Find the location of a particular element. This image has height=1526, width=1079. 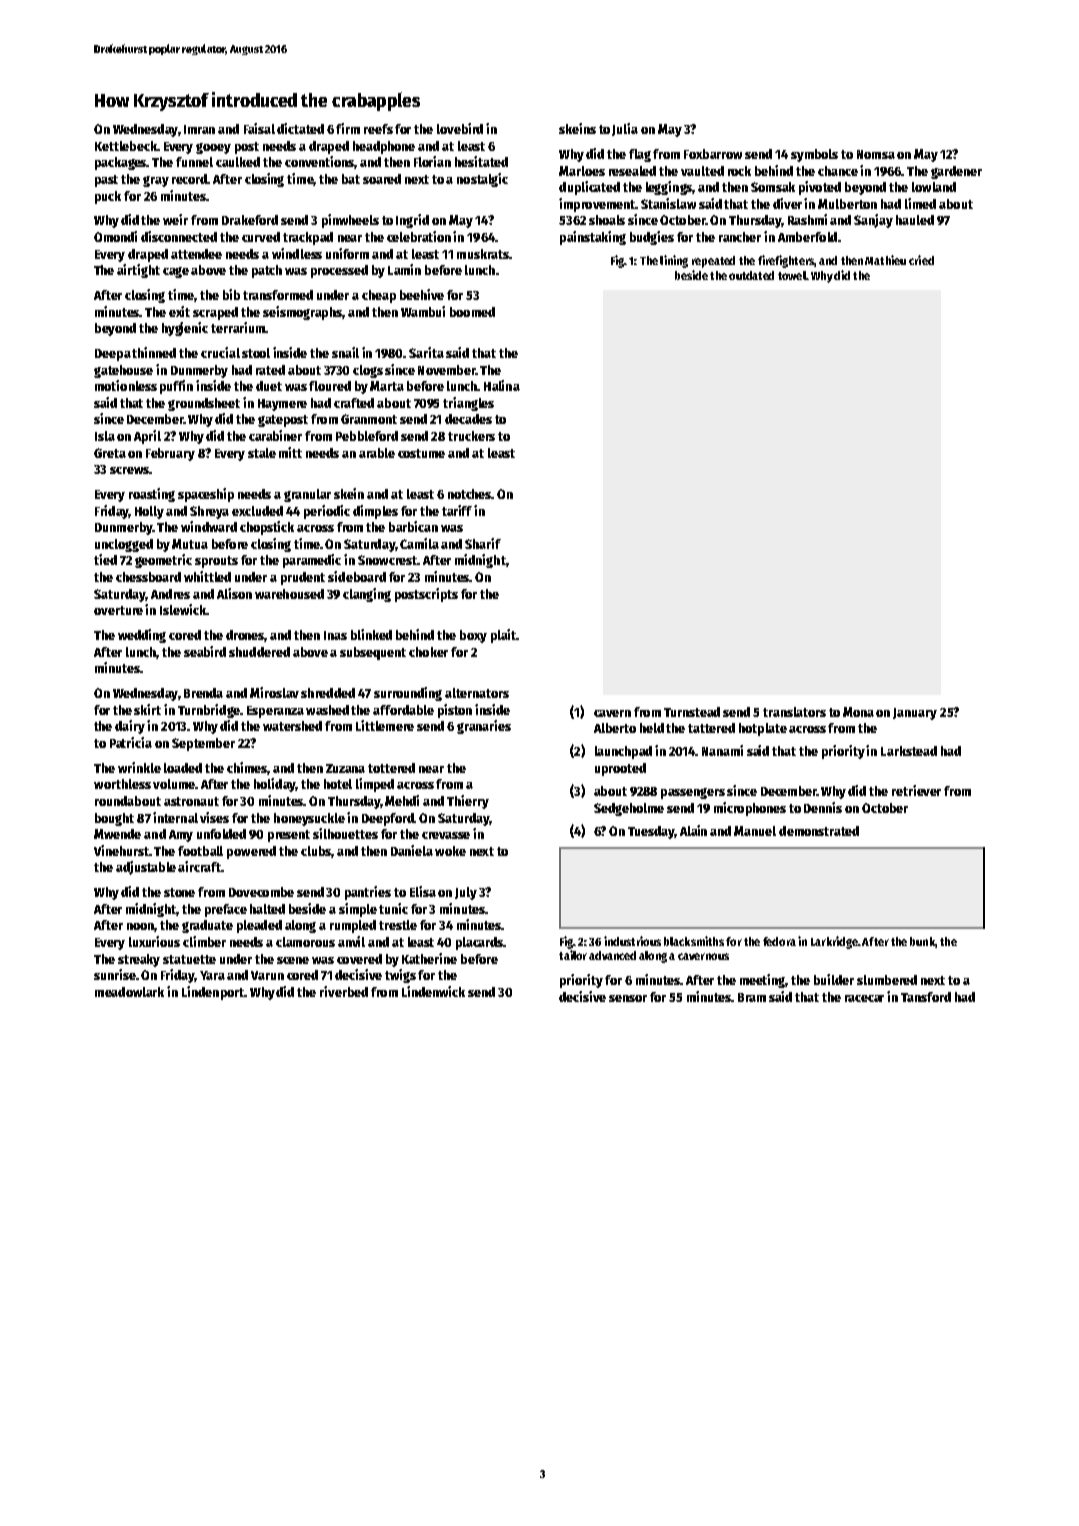

Kettlebeck is located at coordinates (126, 146).
